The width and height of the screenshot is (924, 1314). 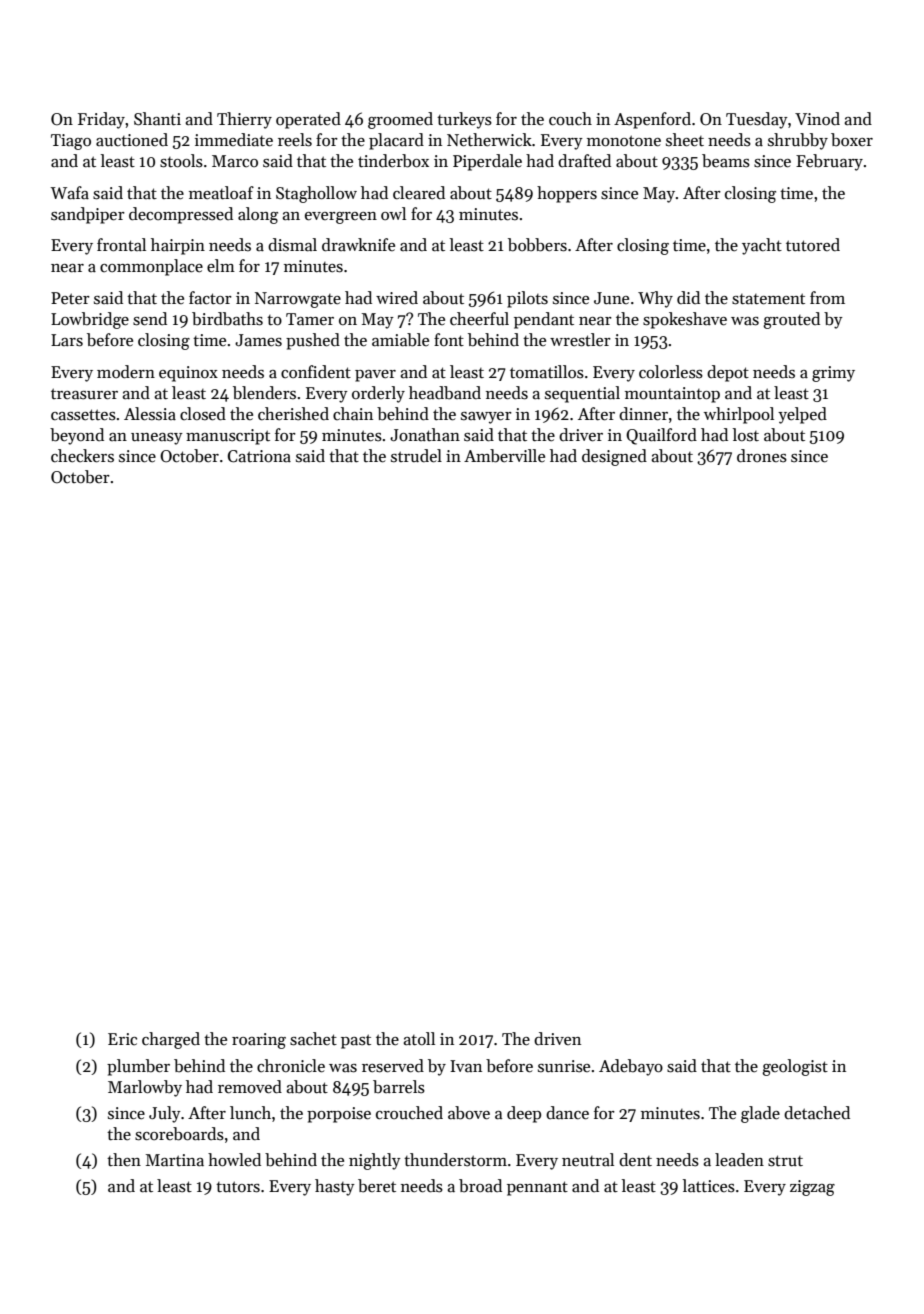 I want to click on auctioned, so click(x=132, y=140).
